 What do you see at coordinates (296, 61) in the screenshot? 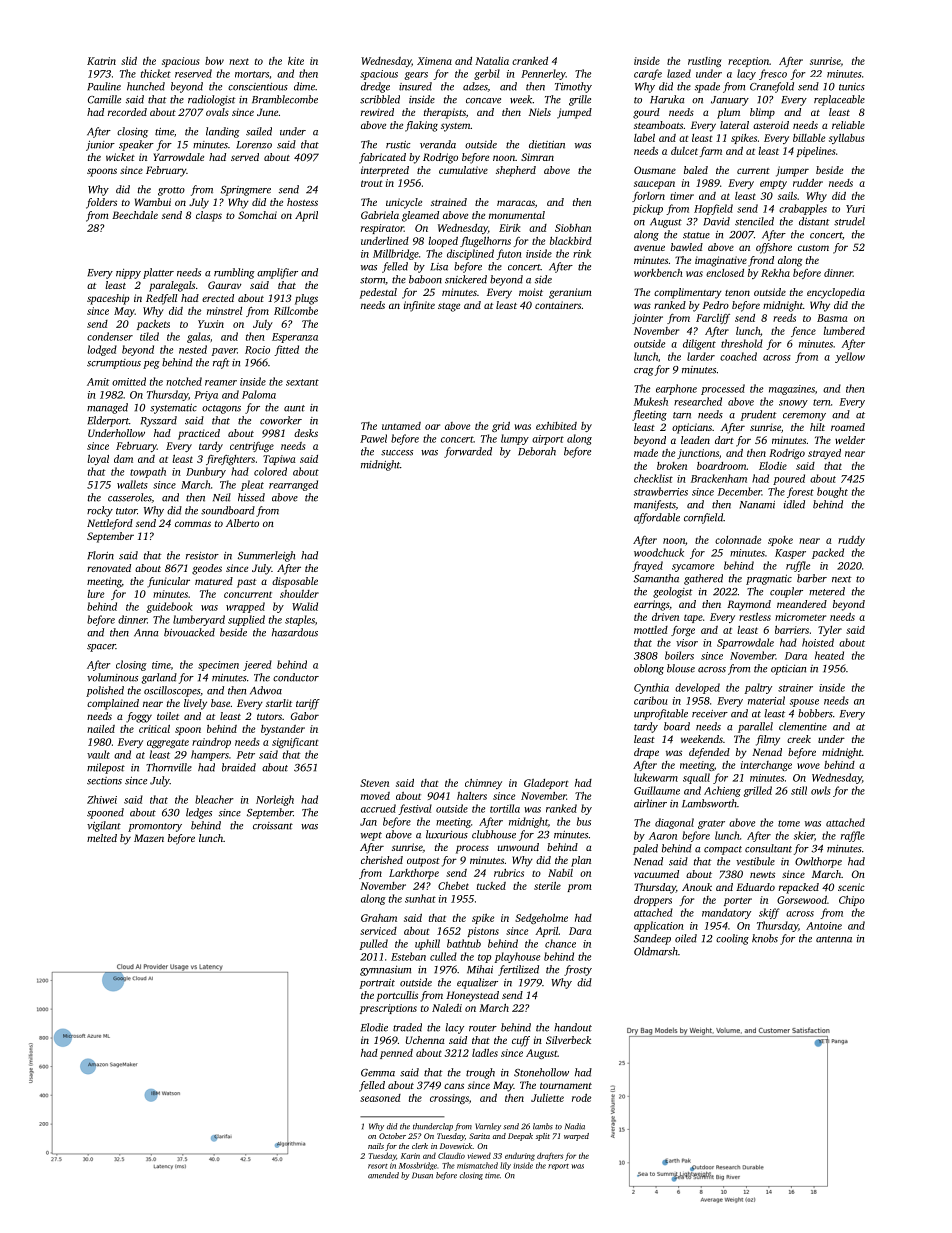
I see `kite` at bounding box center [296, 61].
